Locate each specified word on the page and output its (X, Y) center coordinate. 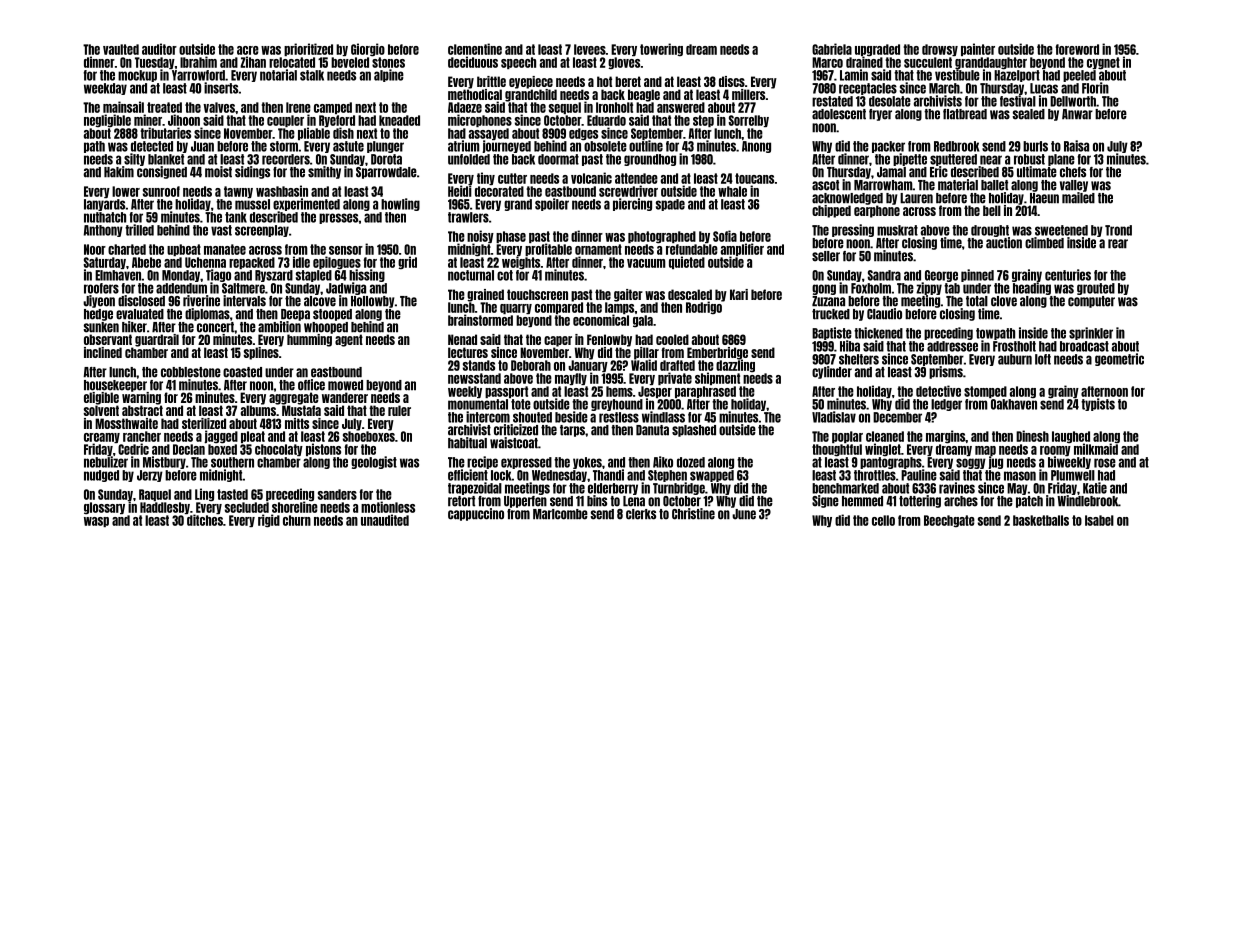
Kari (739, 294)
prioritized (308, 49)
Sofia (725, 236)
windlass (663, 417)
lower (126, 191)
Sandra (884, 275)
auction (1004, 243)
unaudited (385, 520)
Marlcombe (560, 514)
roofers (101, 288)
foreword (1077, 49)
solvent (101, 410)
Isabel (1099, 520)
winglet (883, 450)
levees (590, 49)
